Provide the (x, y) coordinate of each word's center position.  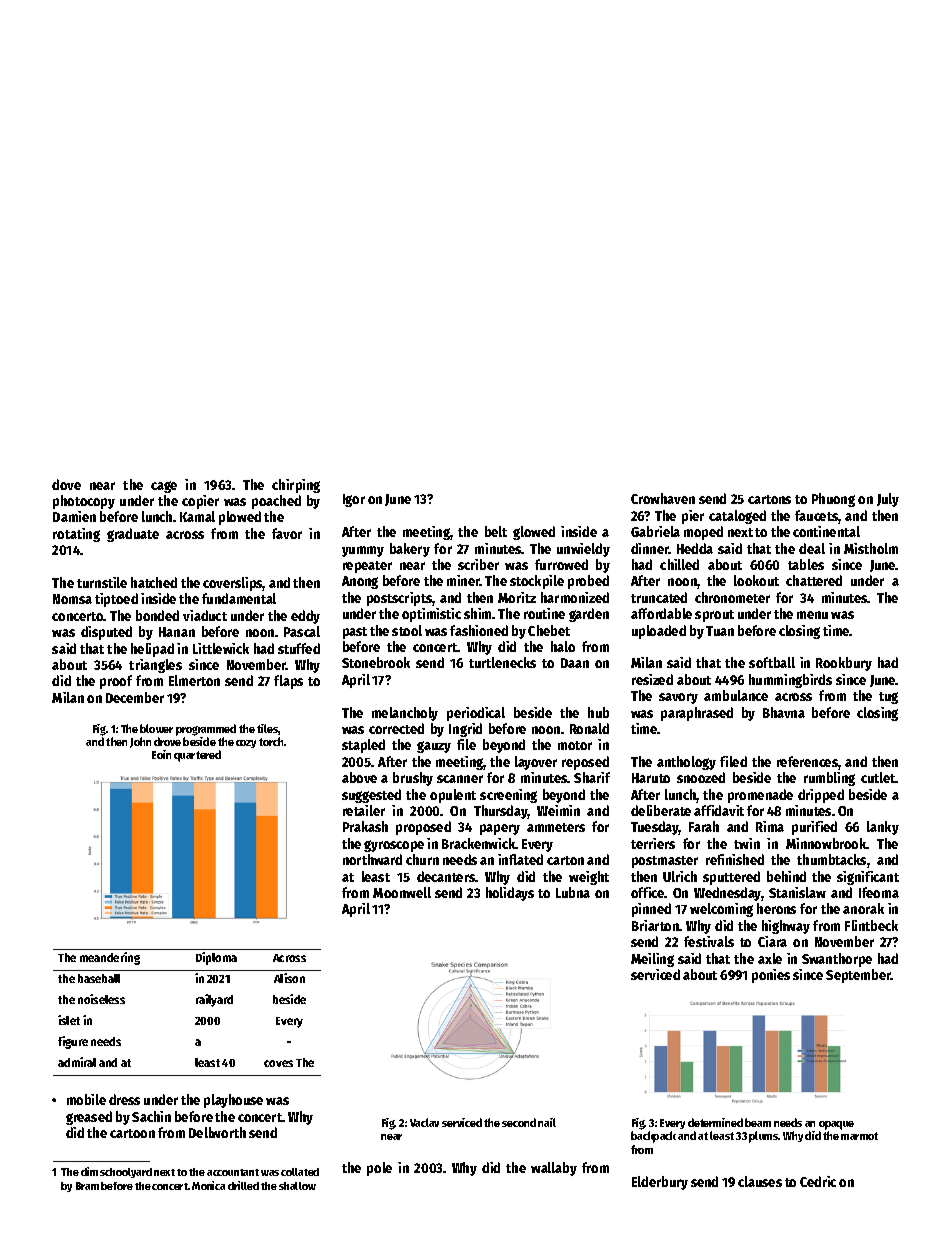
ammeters (556, 827)
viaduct (205, 615)
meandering (110, 958)
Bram (87, 1186)
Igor (354, 500)
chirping (296, 486)
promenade (760, 796)
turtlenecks (502, 662)
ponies (771, 976)
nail (547, 1122)
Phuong (833, 500)
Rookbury (844, 664)
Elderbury (660, 1183)
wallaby (554, 1169)
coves (278, 1063)
